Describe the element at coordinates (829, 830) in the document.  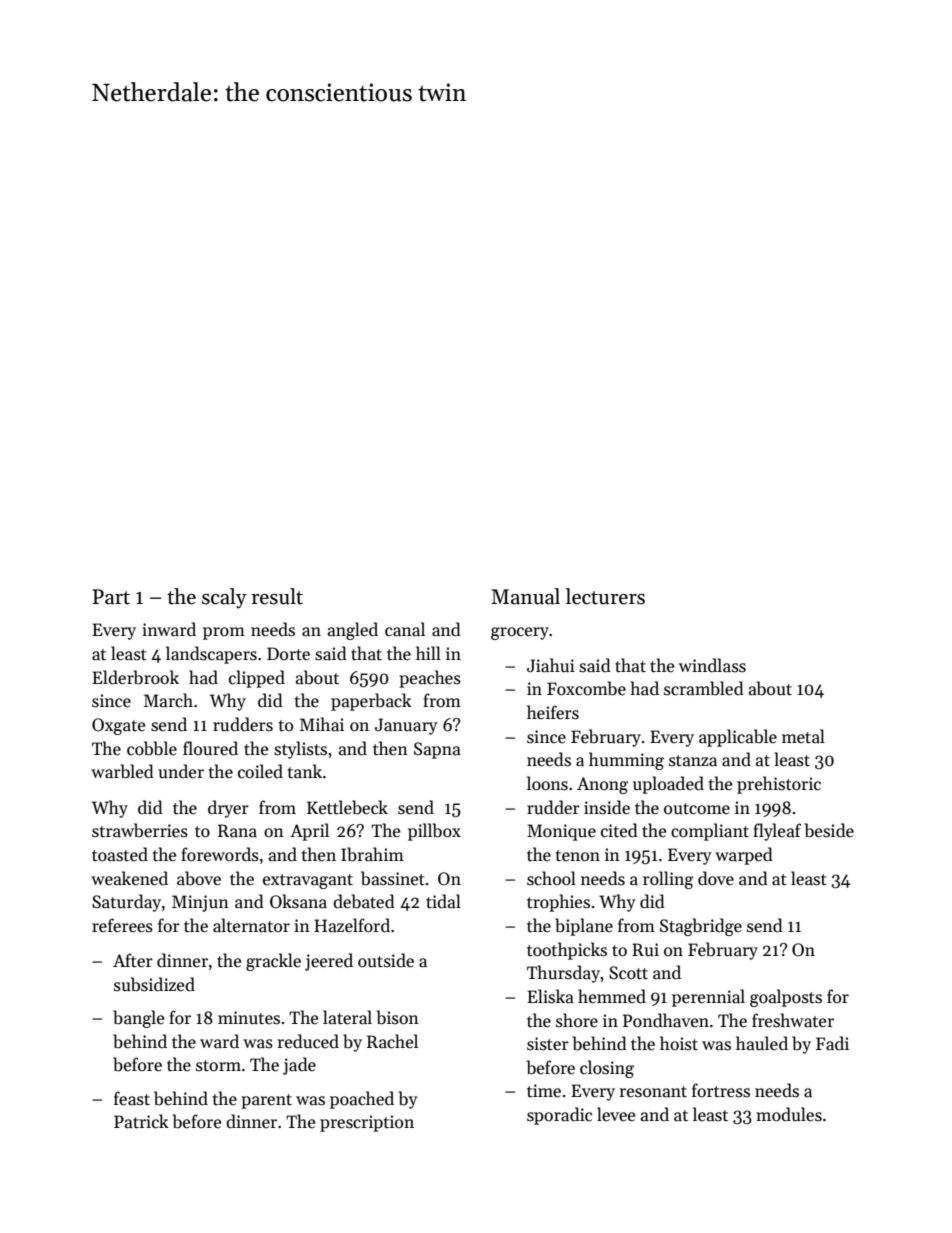
I see `beside` at that location.
